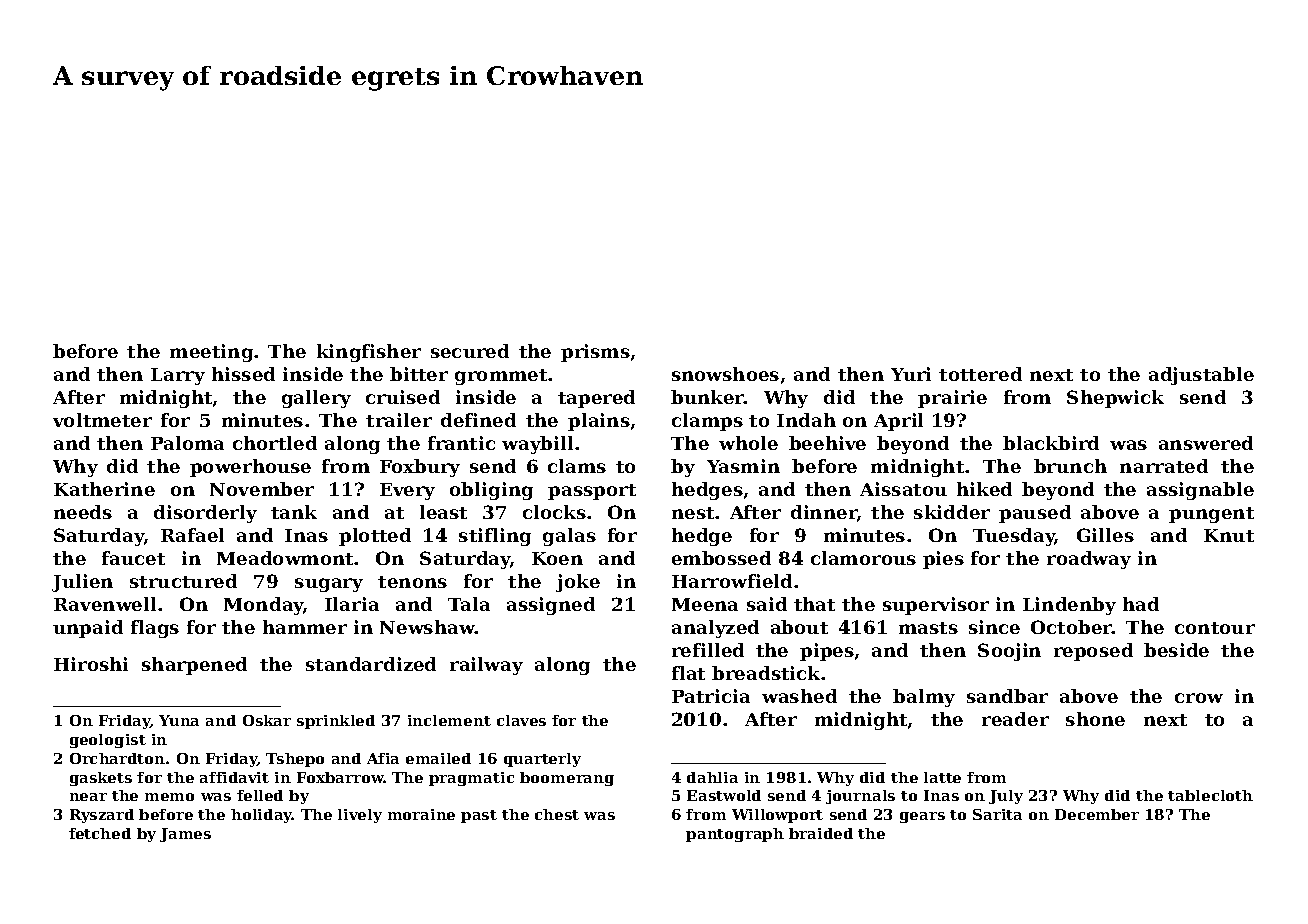 The width and height of the page is (1308, 924). What do you see at coordinates (732, 581) in the page?
I see `Harrowfield` at bounding box center [732, 581].
